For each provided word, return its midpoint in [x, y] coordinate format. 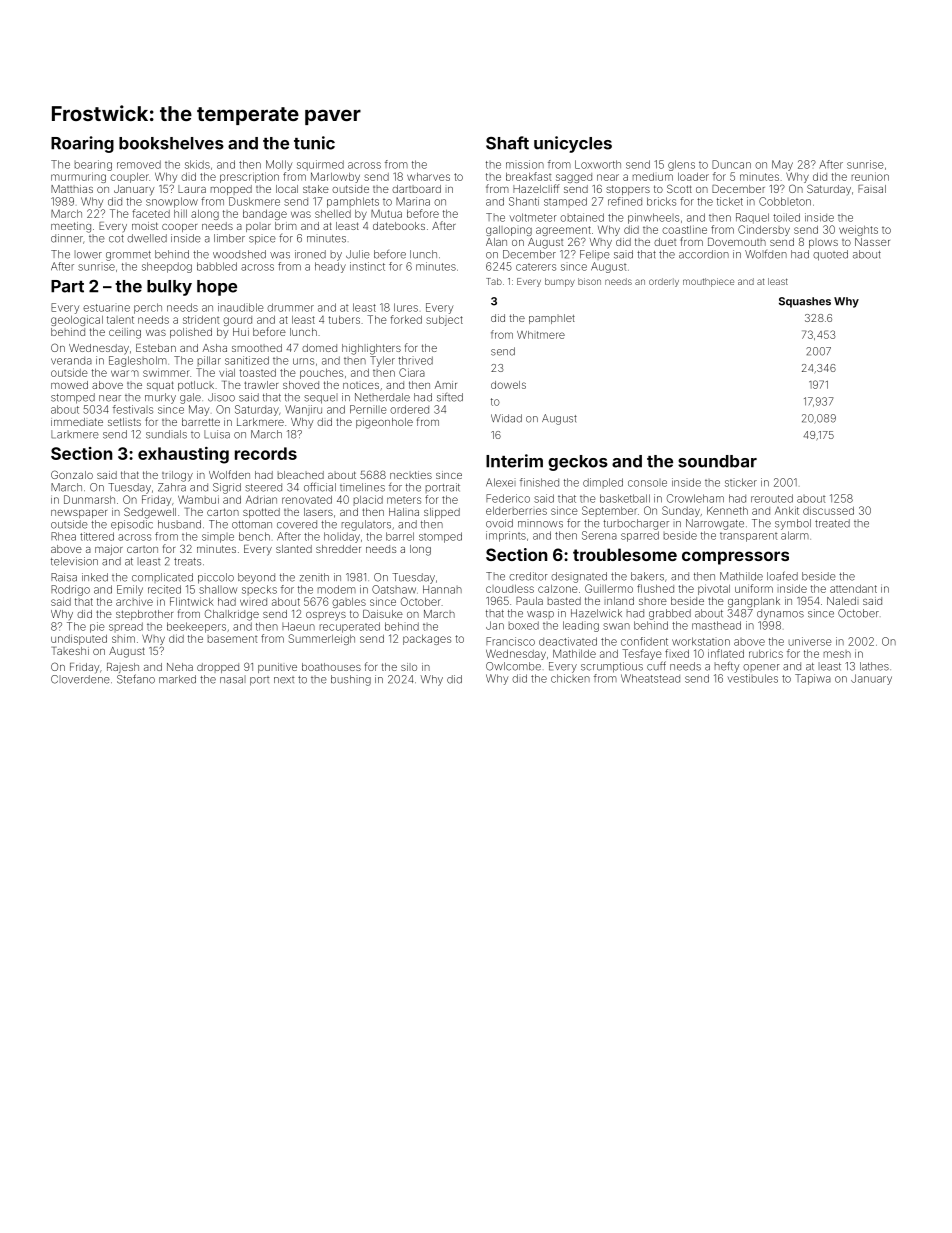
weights [858, 230]
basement [232, 639]
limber [229, 238]
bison [589, 281]
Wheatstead [650, 678]
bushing [351, 680]
